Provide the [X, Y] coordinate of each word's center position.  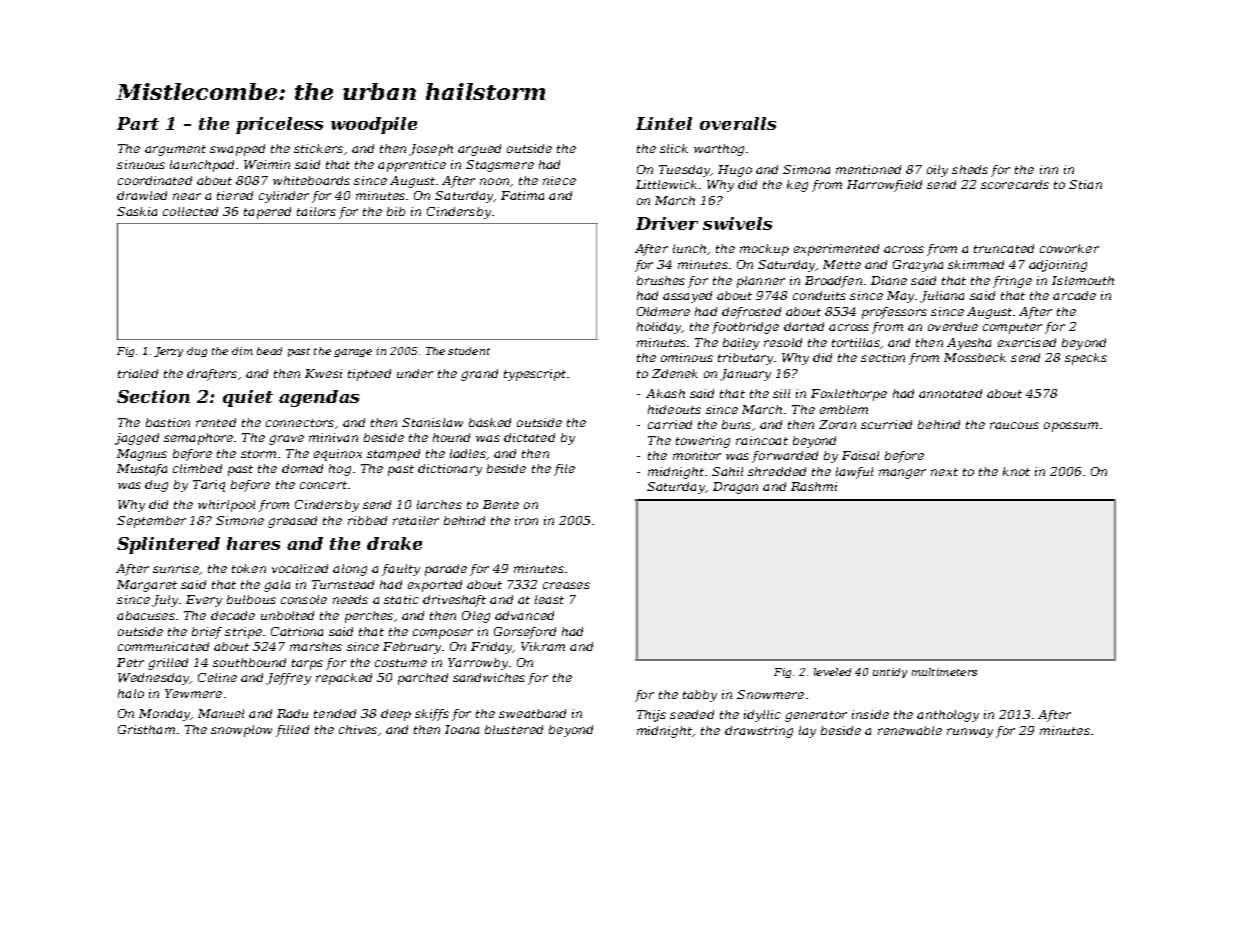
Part [138, 123]
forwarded [785, 457]
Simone [240, 520]
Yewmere [193, 693]
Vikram [543, 646]
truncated [1004, 248]
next [944, 472]
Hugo [735, 171]
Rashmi [814, 486]
